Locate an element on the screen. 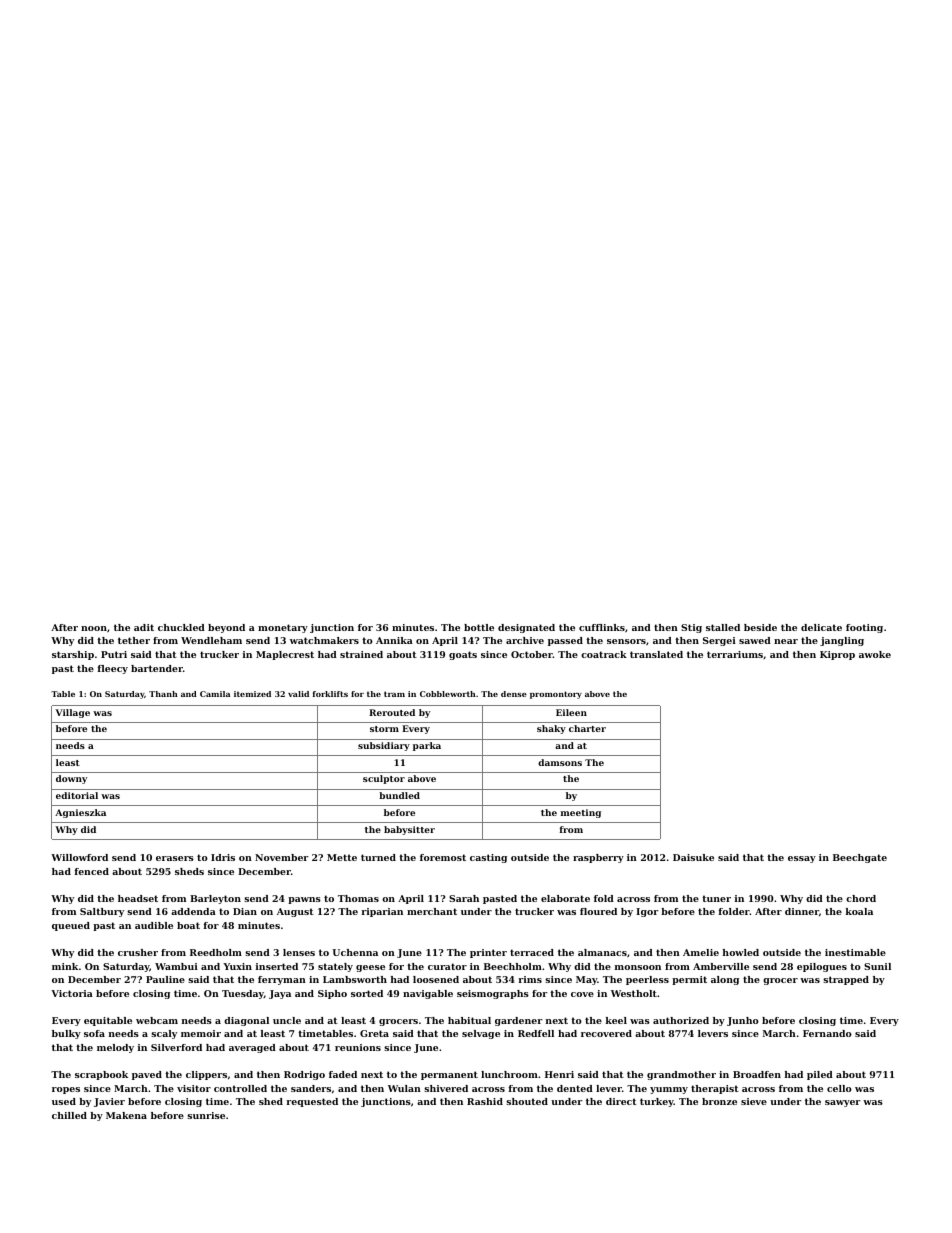 The image size is (952, 1233). bottle is located at coordinates (479, 627).
